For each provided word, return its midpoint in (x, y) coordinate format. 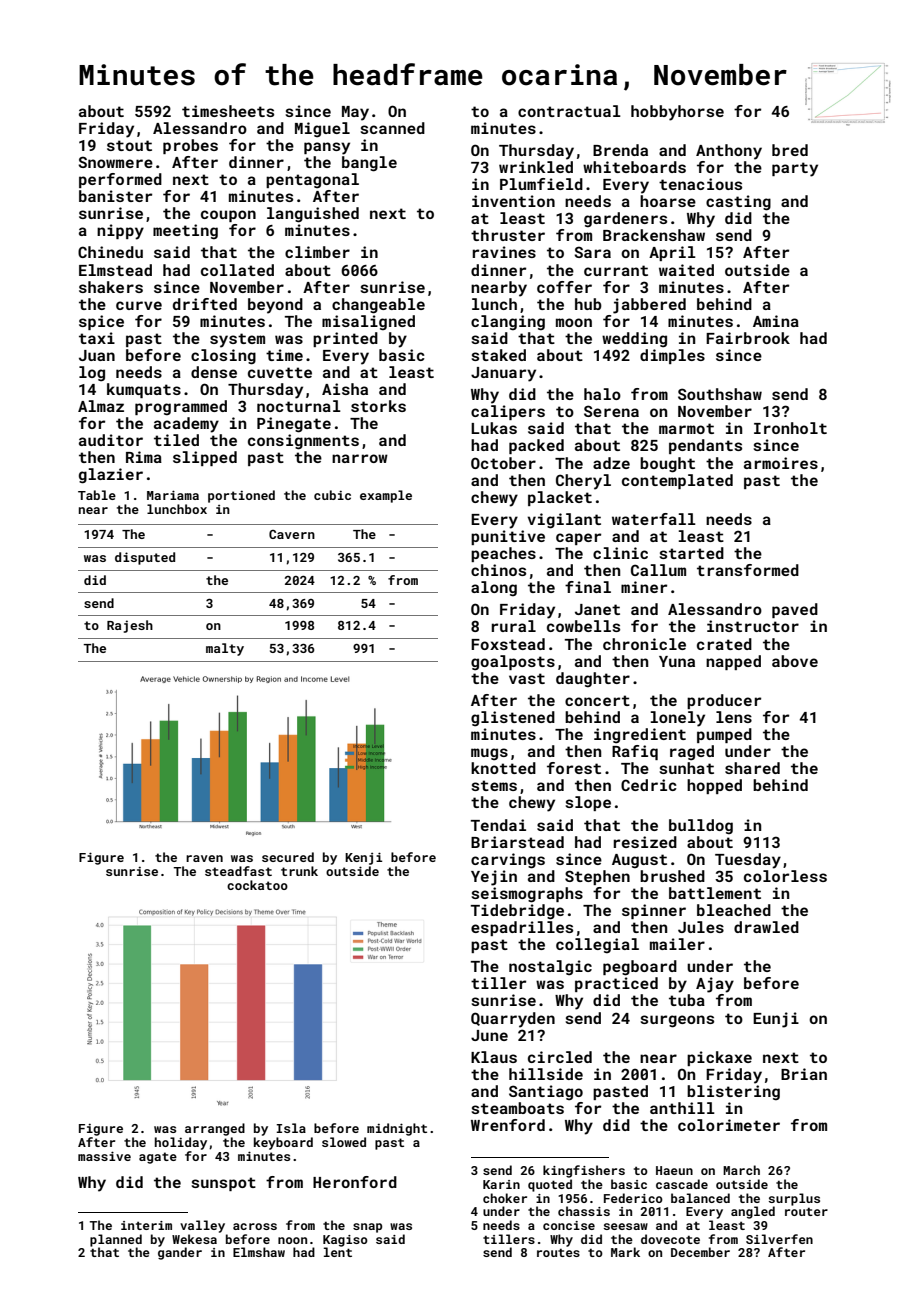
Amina (776, 321)
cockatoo (257, 885)
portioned (241, 496)
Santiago (546, 1093)
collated (237, 270)
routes (558, 1253)
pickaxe (719, 1058)
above (795, 661)
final (588, 587)
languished (313, 215)
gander (180, 1253)
